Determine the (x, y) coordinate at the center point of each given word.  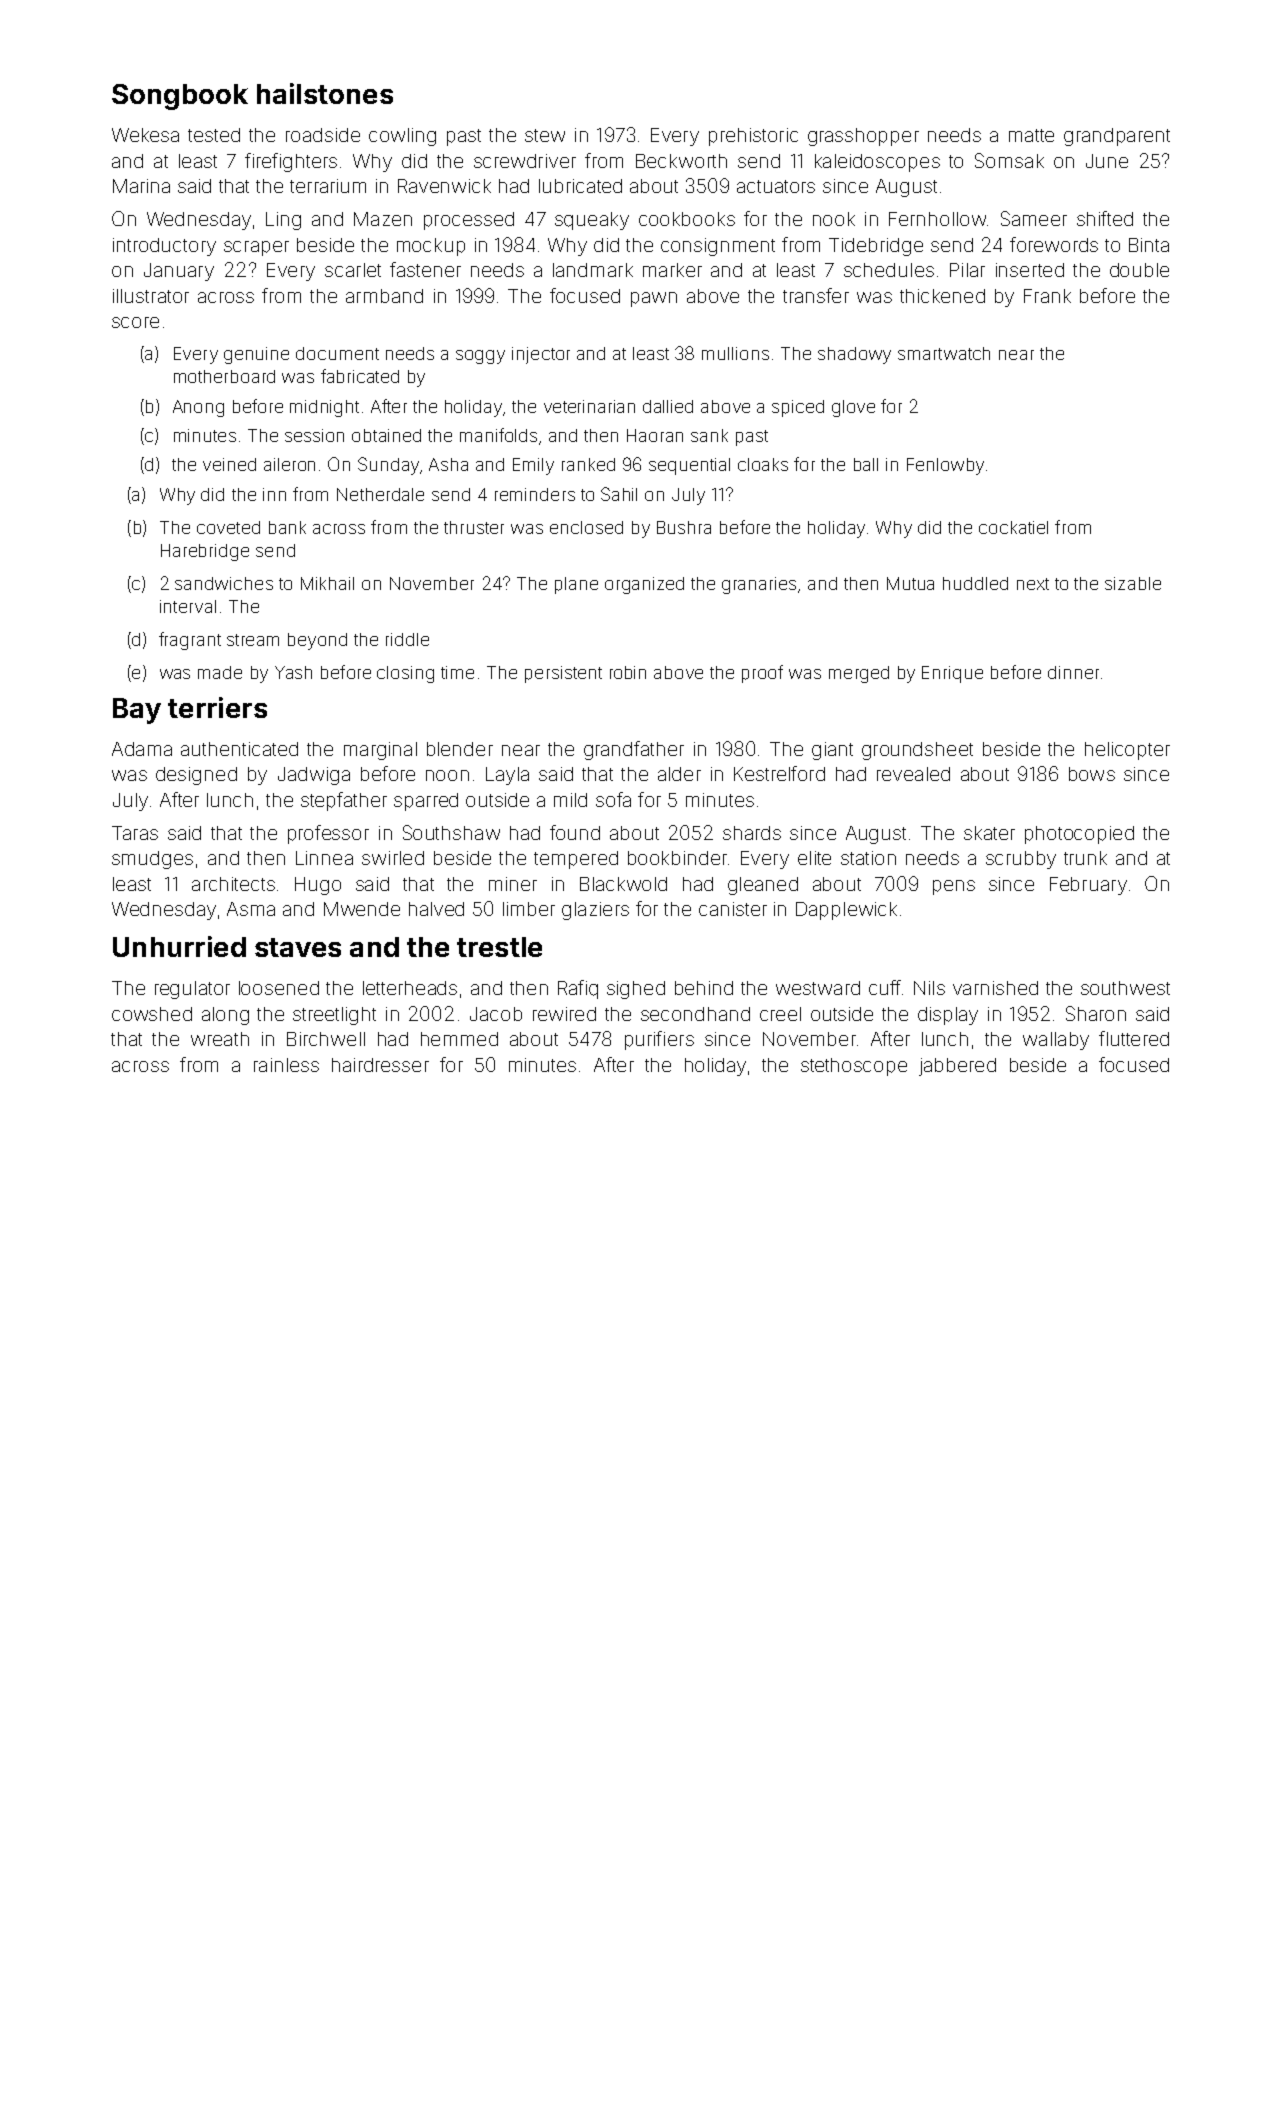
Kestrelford (779, 773)
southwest (1125, 988)
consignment (718, 247)
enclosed (586, 527)
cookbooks (687, 219)
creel (780, 1014)
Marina (141, 186)
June (1107, 161)
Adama (142, 749)
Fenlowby (945, 466)
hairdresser (380, 1065)
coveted (228, 527)
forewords (1054, 244)
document (337, 353)
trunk (1085, 858)
